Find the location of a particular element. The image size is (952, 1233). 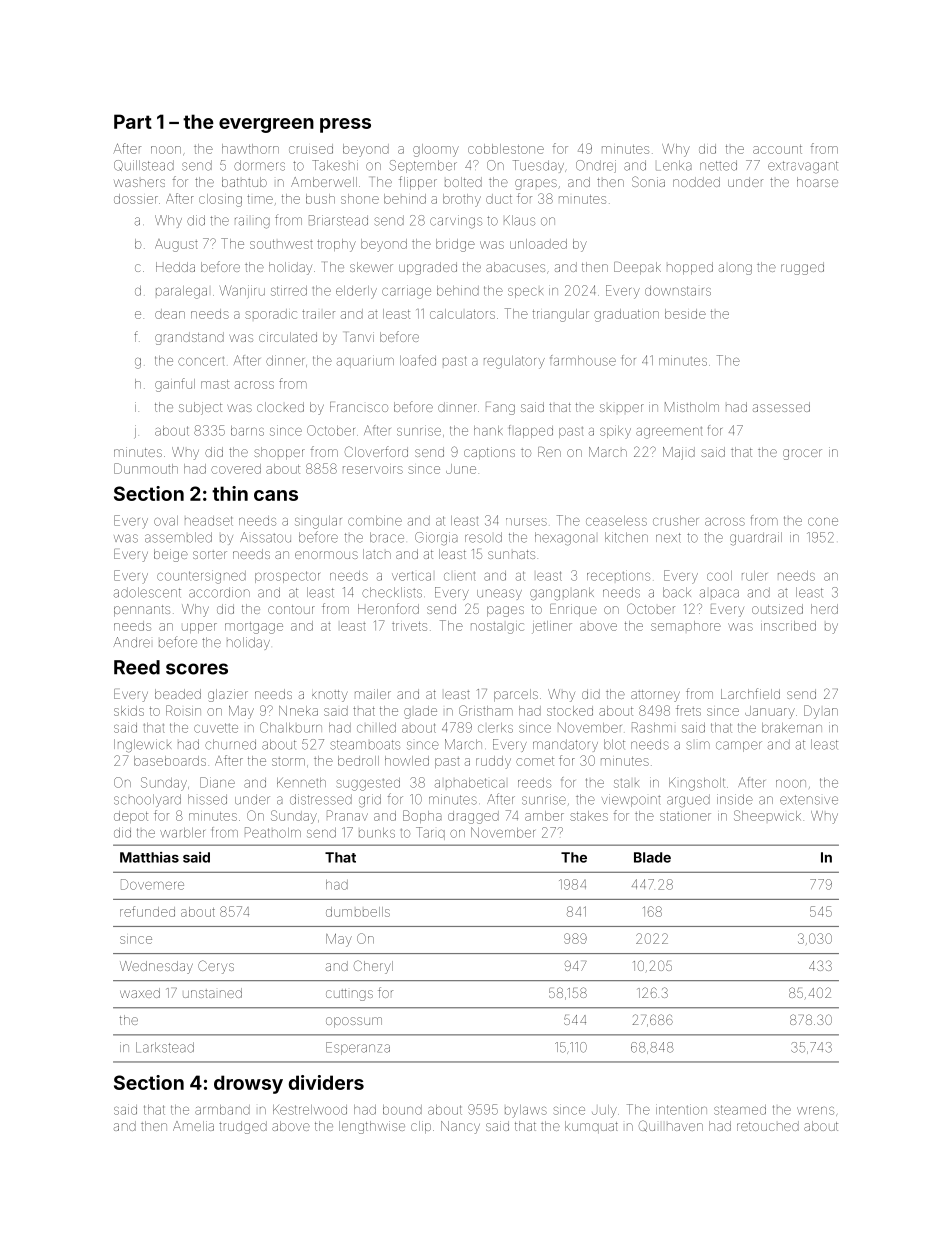

Amelia is located at coordinates (193, 1126).
